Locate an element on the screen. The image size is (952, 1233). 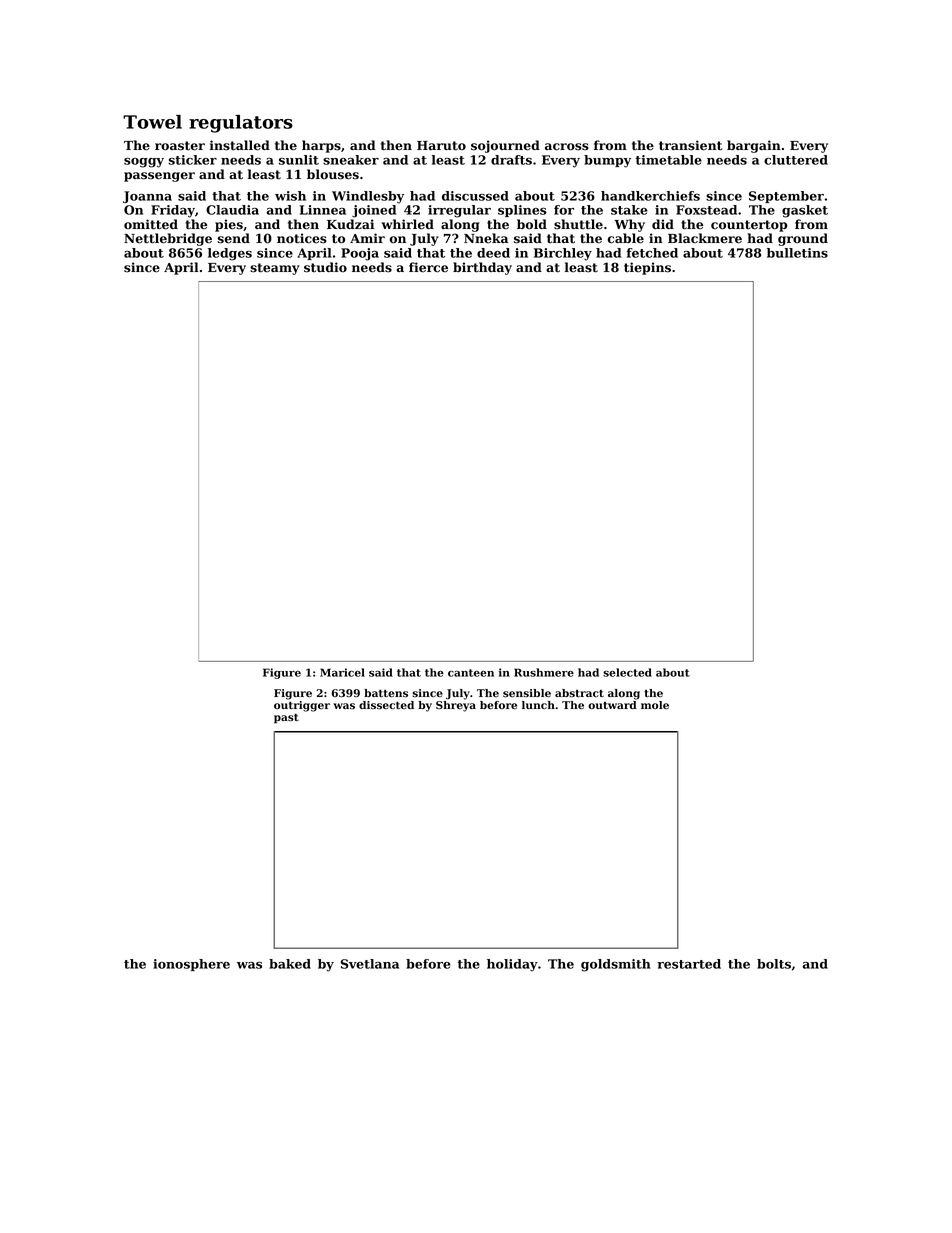
past is located at coordinates (286, 719).
